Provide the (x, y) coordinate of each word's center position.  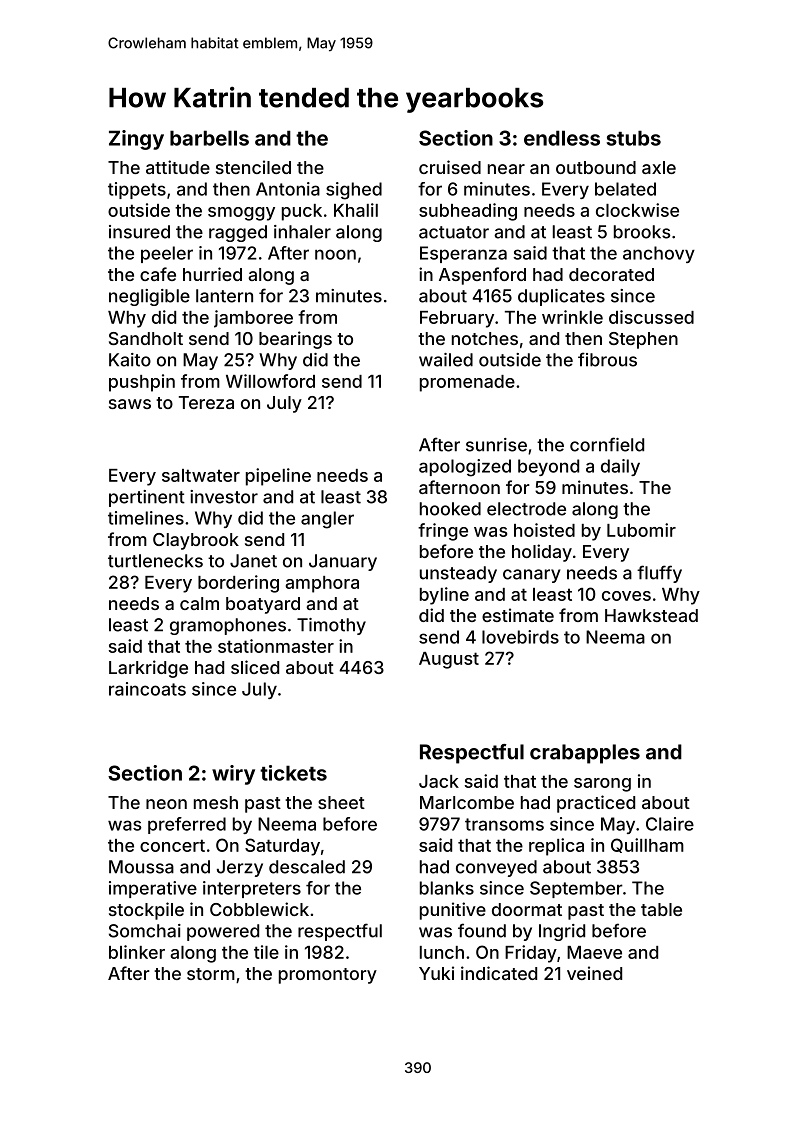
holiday (542, 553)
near (506, 169)
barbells (209, 138)
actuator (454, 232)
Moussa (141, 867)
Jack (439, 781)
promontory (328, 976)
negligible (149, 297)
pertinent (147, 498)
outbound (596, 167)
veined (594, 973)
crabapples (585, 754)
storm (211, 974)
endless (562, 138)
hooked (450, 509)
